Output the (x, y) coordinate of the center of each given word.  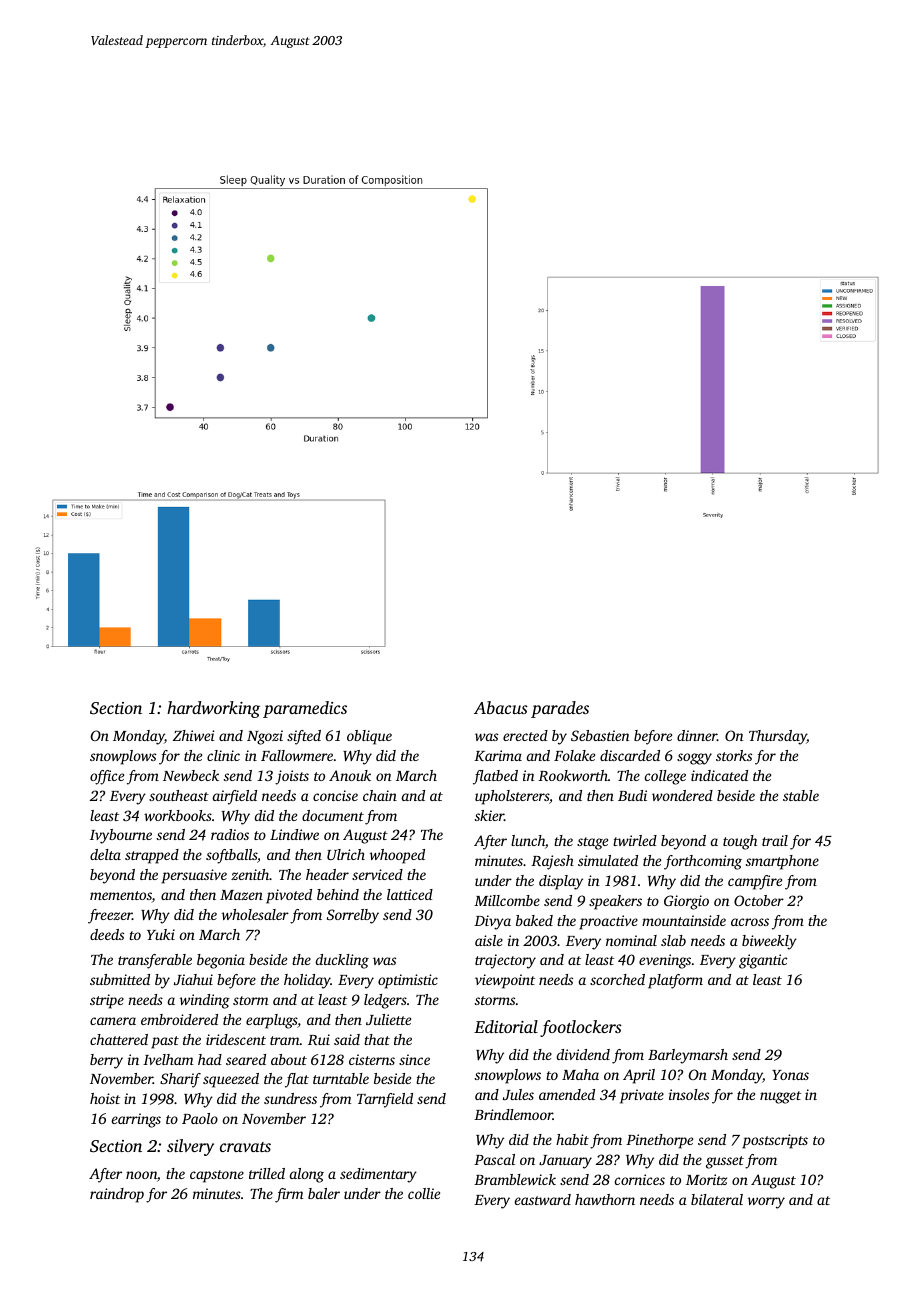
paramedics (305, 709)
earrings (136, 1120)
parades (560, 709)
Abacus (501, 707)
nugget (780, 1097)
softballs (231, 856)
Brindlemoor (513, 1114)
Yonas (790, 1075)
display (561, 882)
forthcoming (703, 862)
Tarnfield (385, 1100)
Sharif (180, 1080)
